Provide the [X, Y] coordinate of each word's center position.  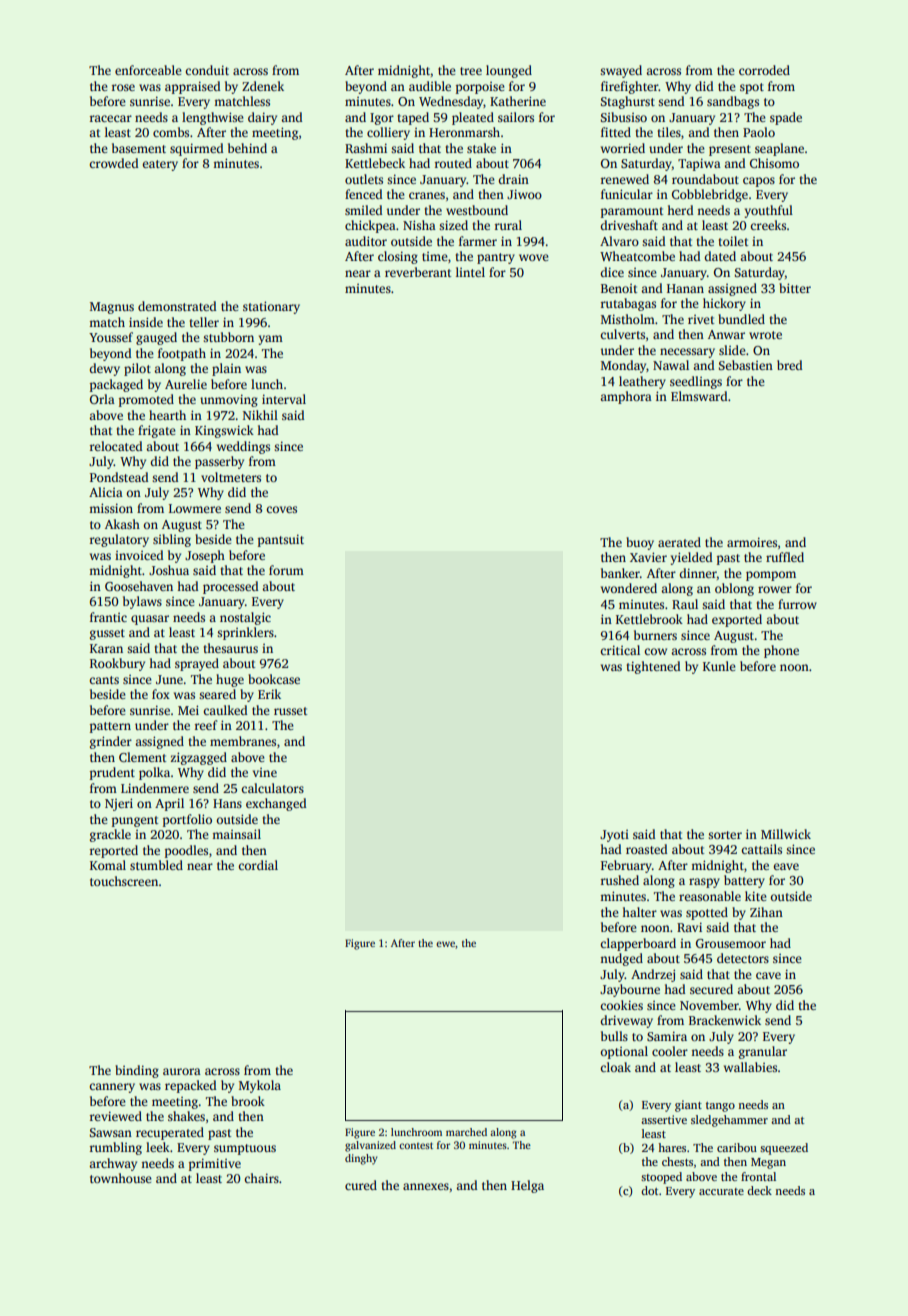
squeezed [784, 1149]
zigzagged [199, 758]
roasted [647, 849]
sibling [172, 540]
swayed [621, 71]
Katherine [518, 101]
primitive [215, 1164]
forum [286, 570]
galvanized [370, 1146]
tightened [654, 667]
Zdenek [263, 86]
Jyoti [614, 836]
